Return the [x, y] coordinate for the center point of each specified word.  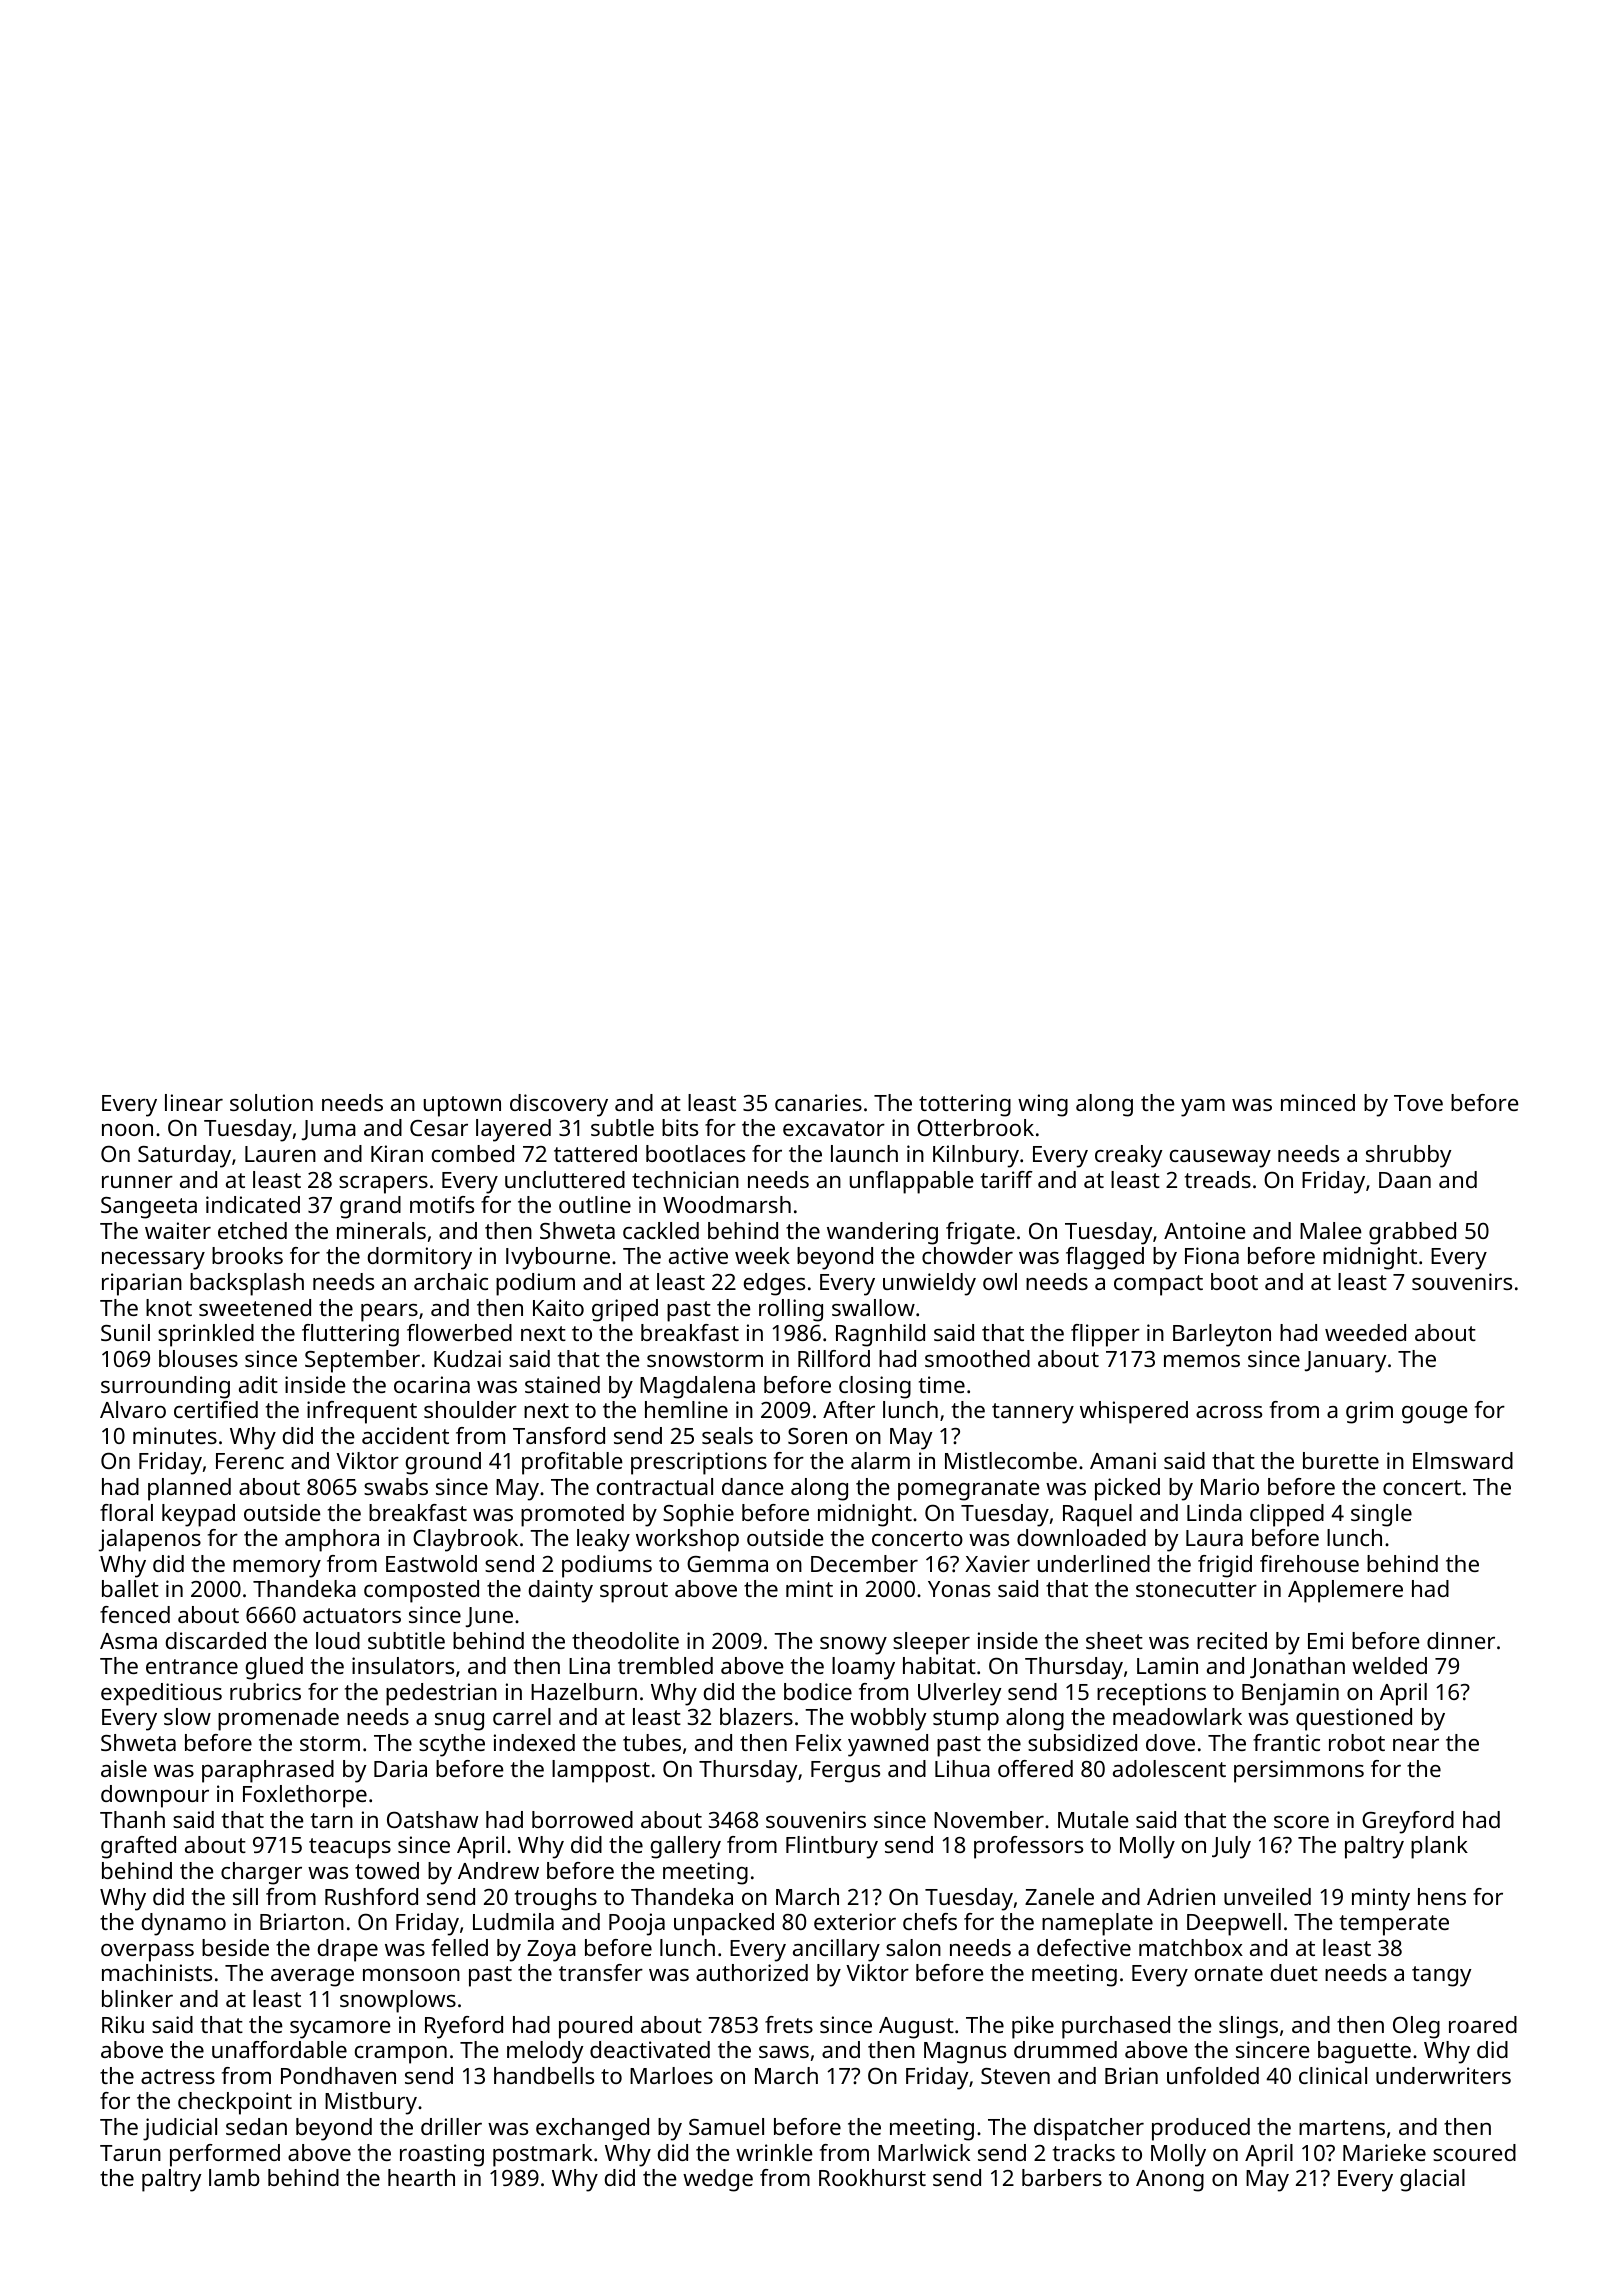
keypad [198, 1515]
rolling [791, 1310]
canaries [818, 1102]
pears [389, 1313]
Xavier [997, 1563]
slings [1248, 2027]
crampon [401, 2055]
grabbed [1412, 1233]
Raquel [1097, 1515]
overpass [147, 1953]
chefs [930, 1921]
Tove [1418, 1103]
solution [271, 1102]
